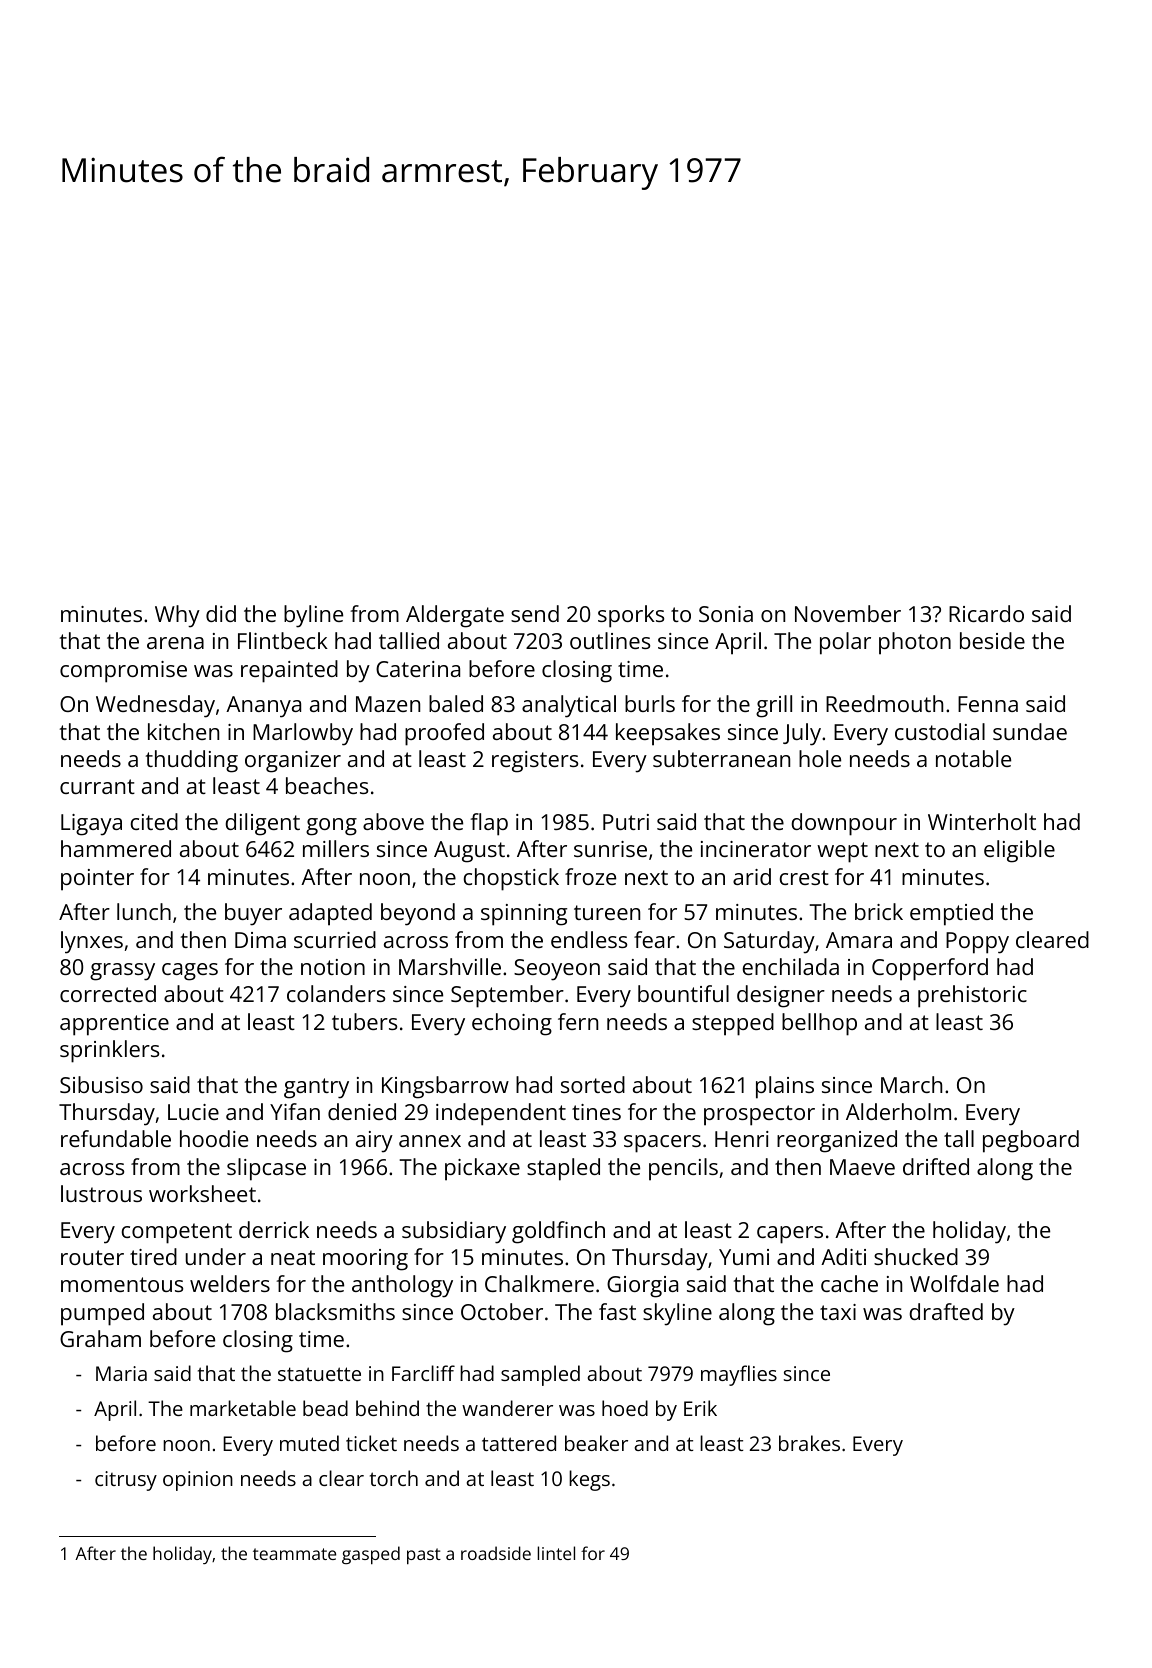 The image size is (1152, 1668). What do you see at coordinates (879, 911) in the image?
I see `brick` at bounding box center [879, 911].
